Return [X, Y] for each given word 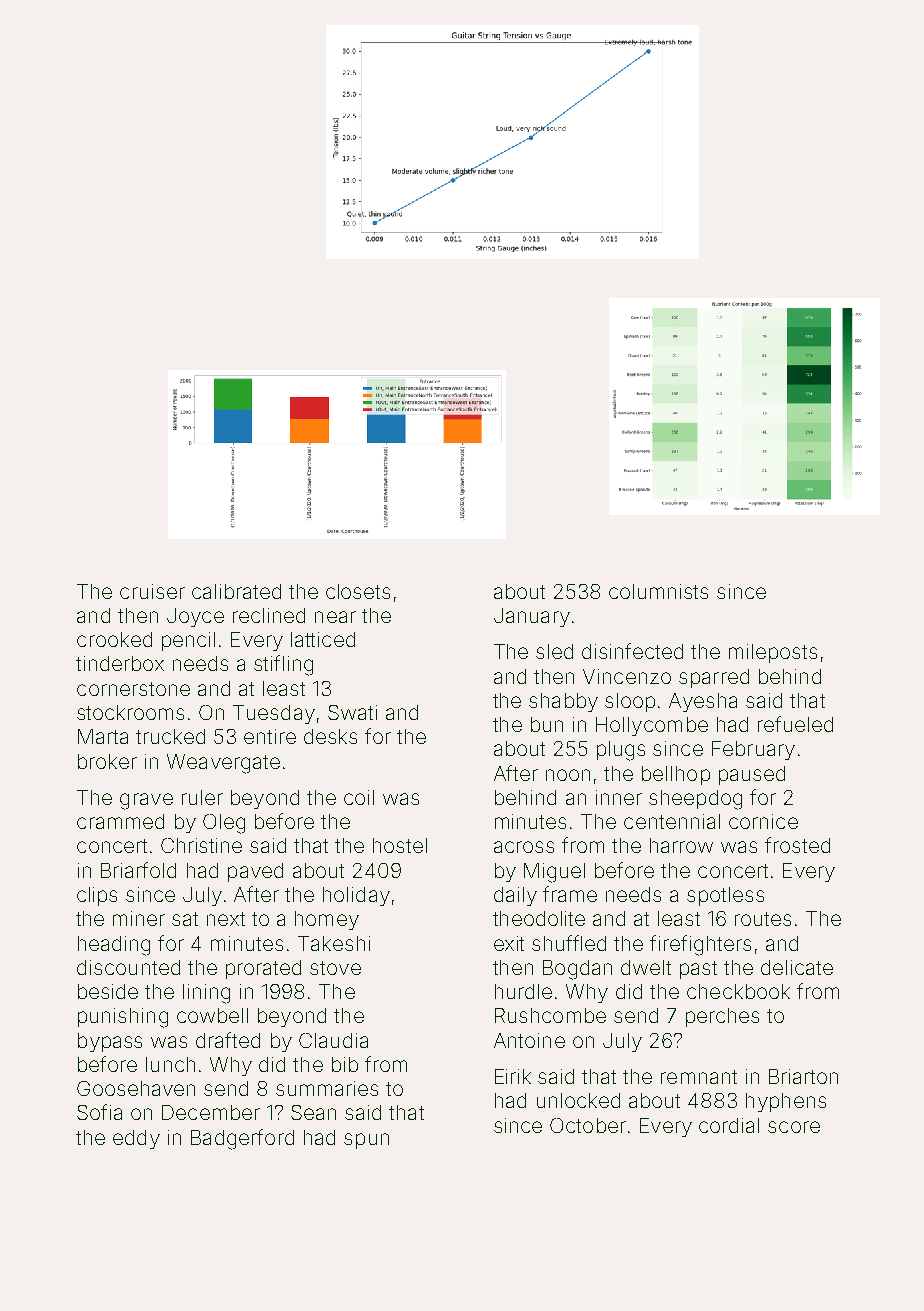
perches [722, 1017]
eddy [136, 1139]
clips [97, 896]
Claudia [333, 1040]
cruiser [152, 591]
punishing [123, 1018]
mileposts [773, 653]
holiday [356, 896]
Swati [352, 712]
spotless [725, 896]
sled [554, 651]
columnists [658, 591]
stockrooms [130, 712]
